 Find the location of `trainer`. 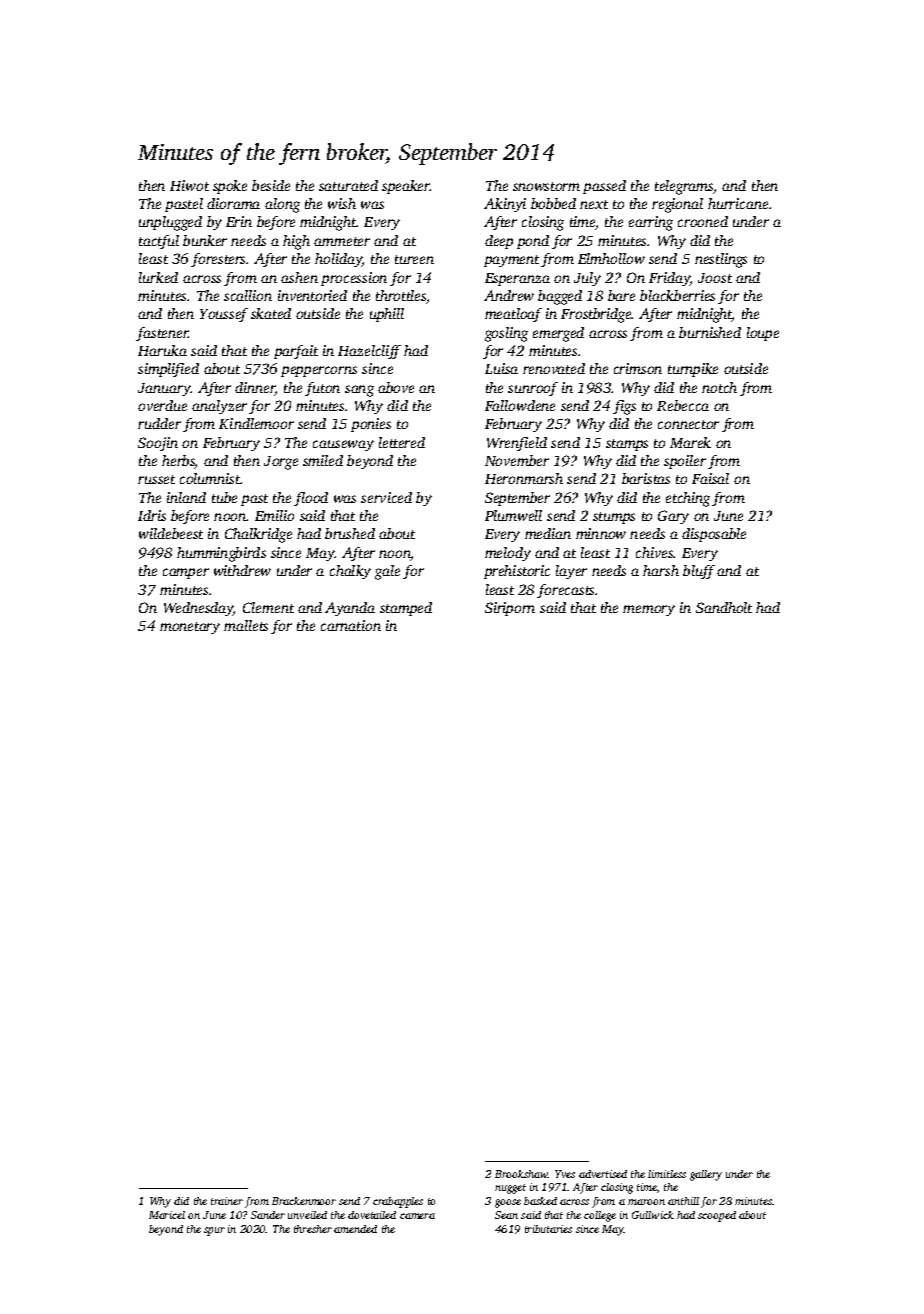

trainer is located at coordinates (227, 1201).
